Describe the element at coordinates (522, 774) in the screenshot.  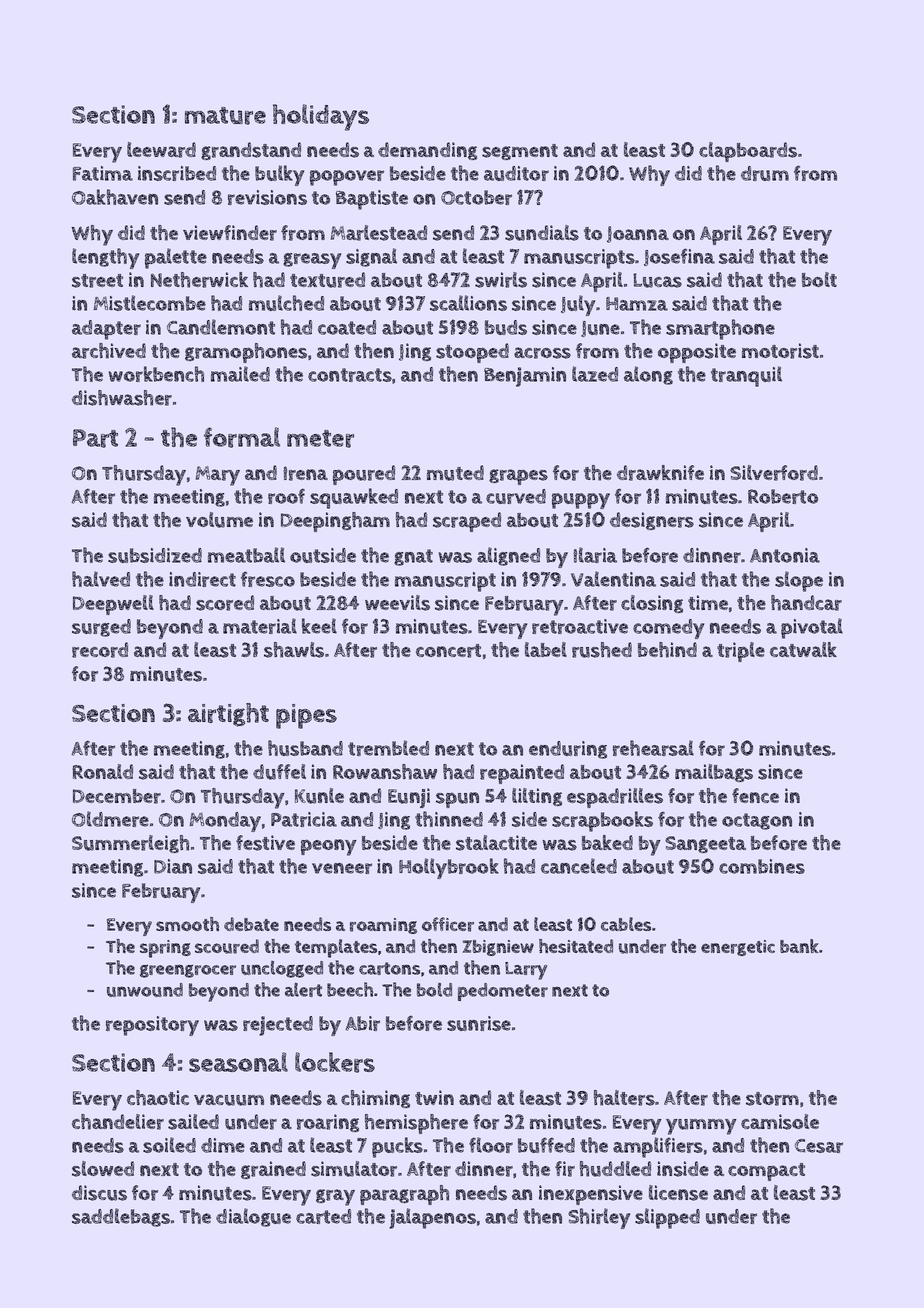
I see `repainted` at that location.
